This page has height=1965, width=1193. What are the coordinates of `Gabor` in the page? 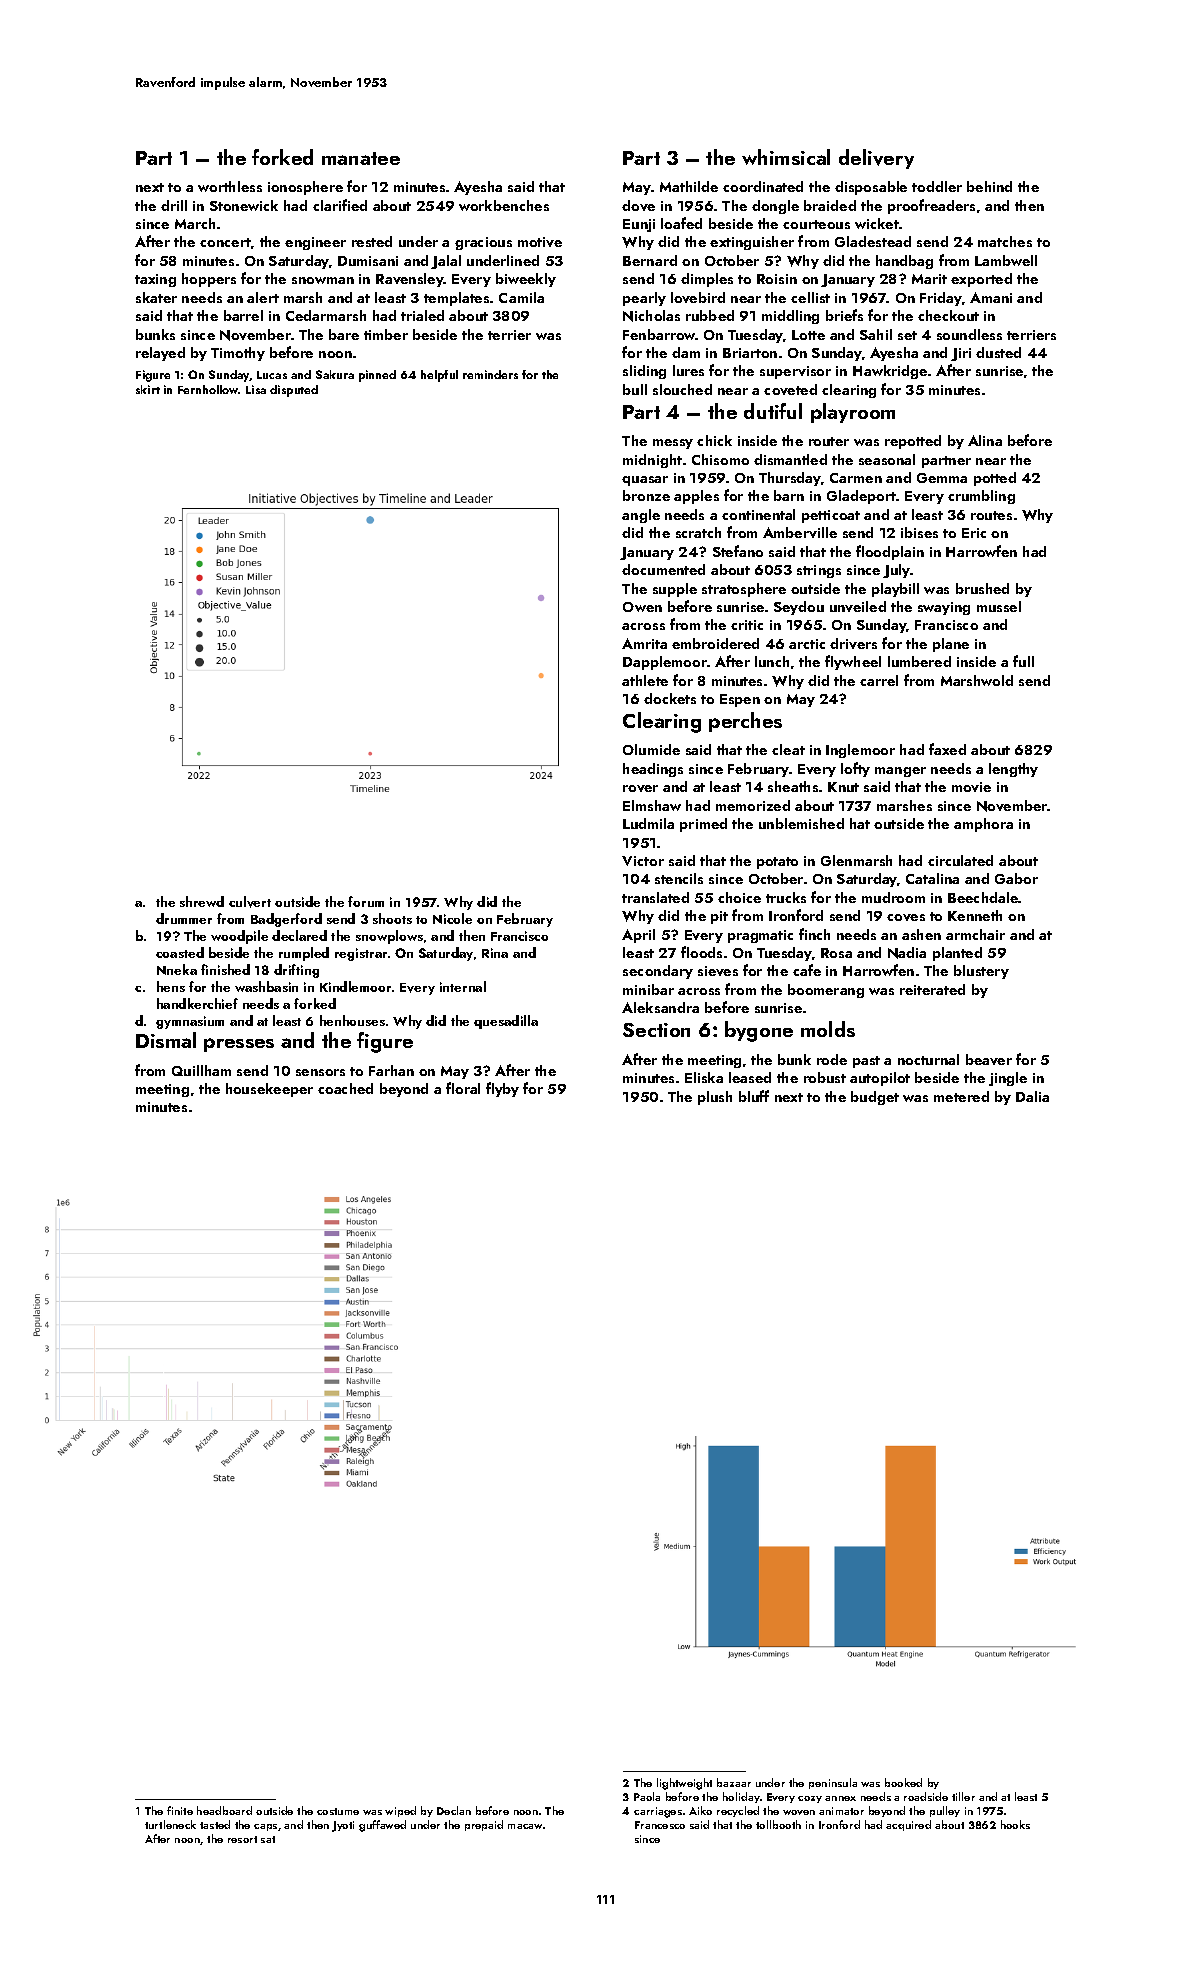 It's located at (1016, 878).
